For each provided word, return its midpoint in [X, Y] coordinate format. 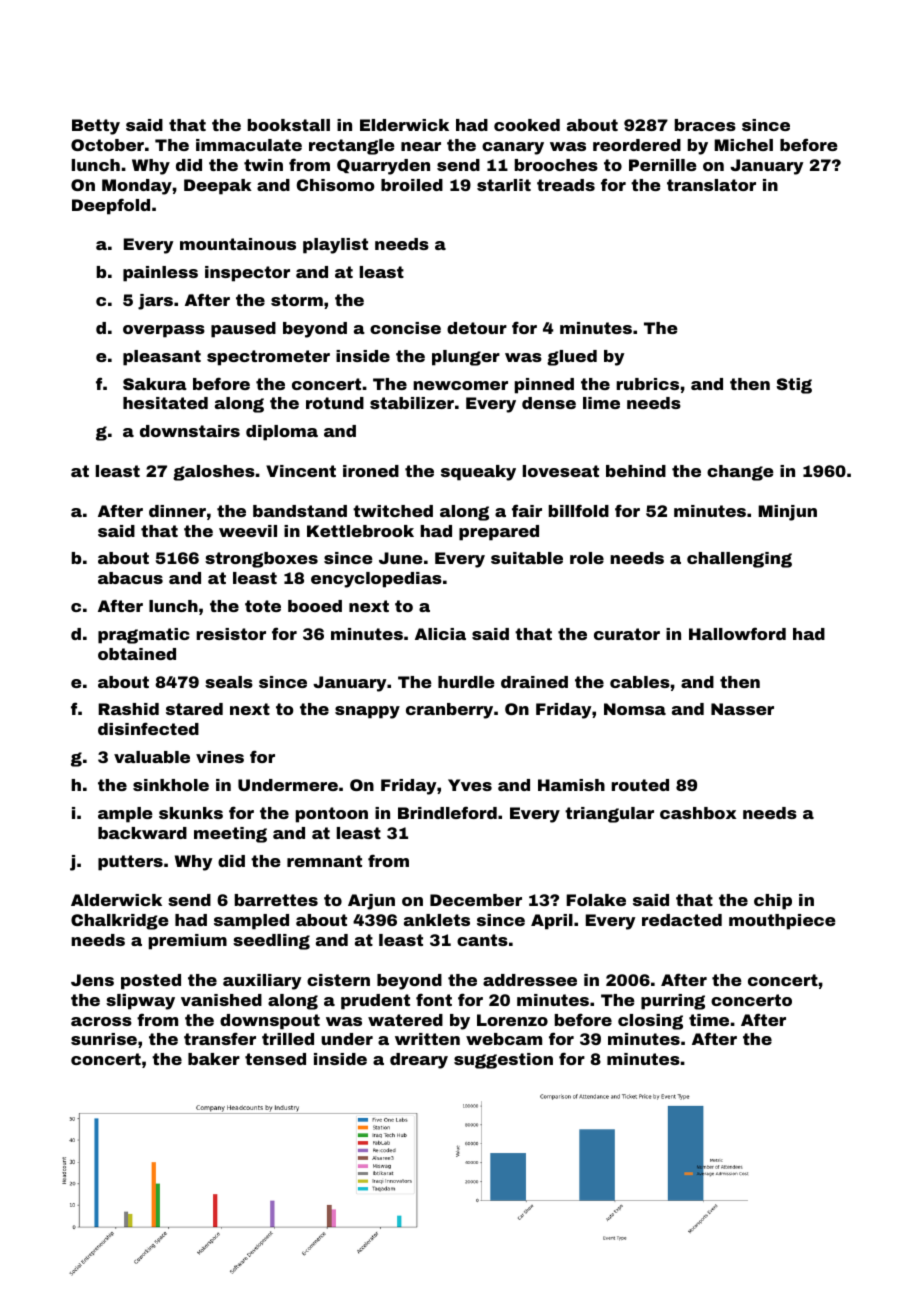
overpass [164, 331]
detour [477, 328]
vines [220, 757]
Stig [794, 386]
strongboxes [261, 560]
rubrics [647, 384]
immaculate [249, 145]
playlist [335, 246]
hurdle [466, 682]
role [587, 558]
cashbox [698, 813]
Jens [92, 980]
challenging [739, 560]
